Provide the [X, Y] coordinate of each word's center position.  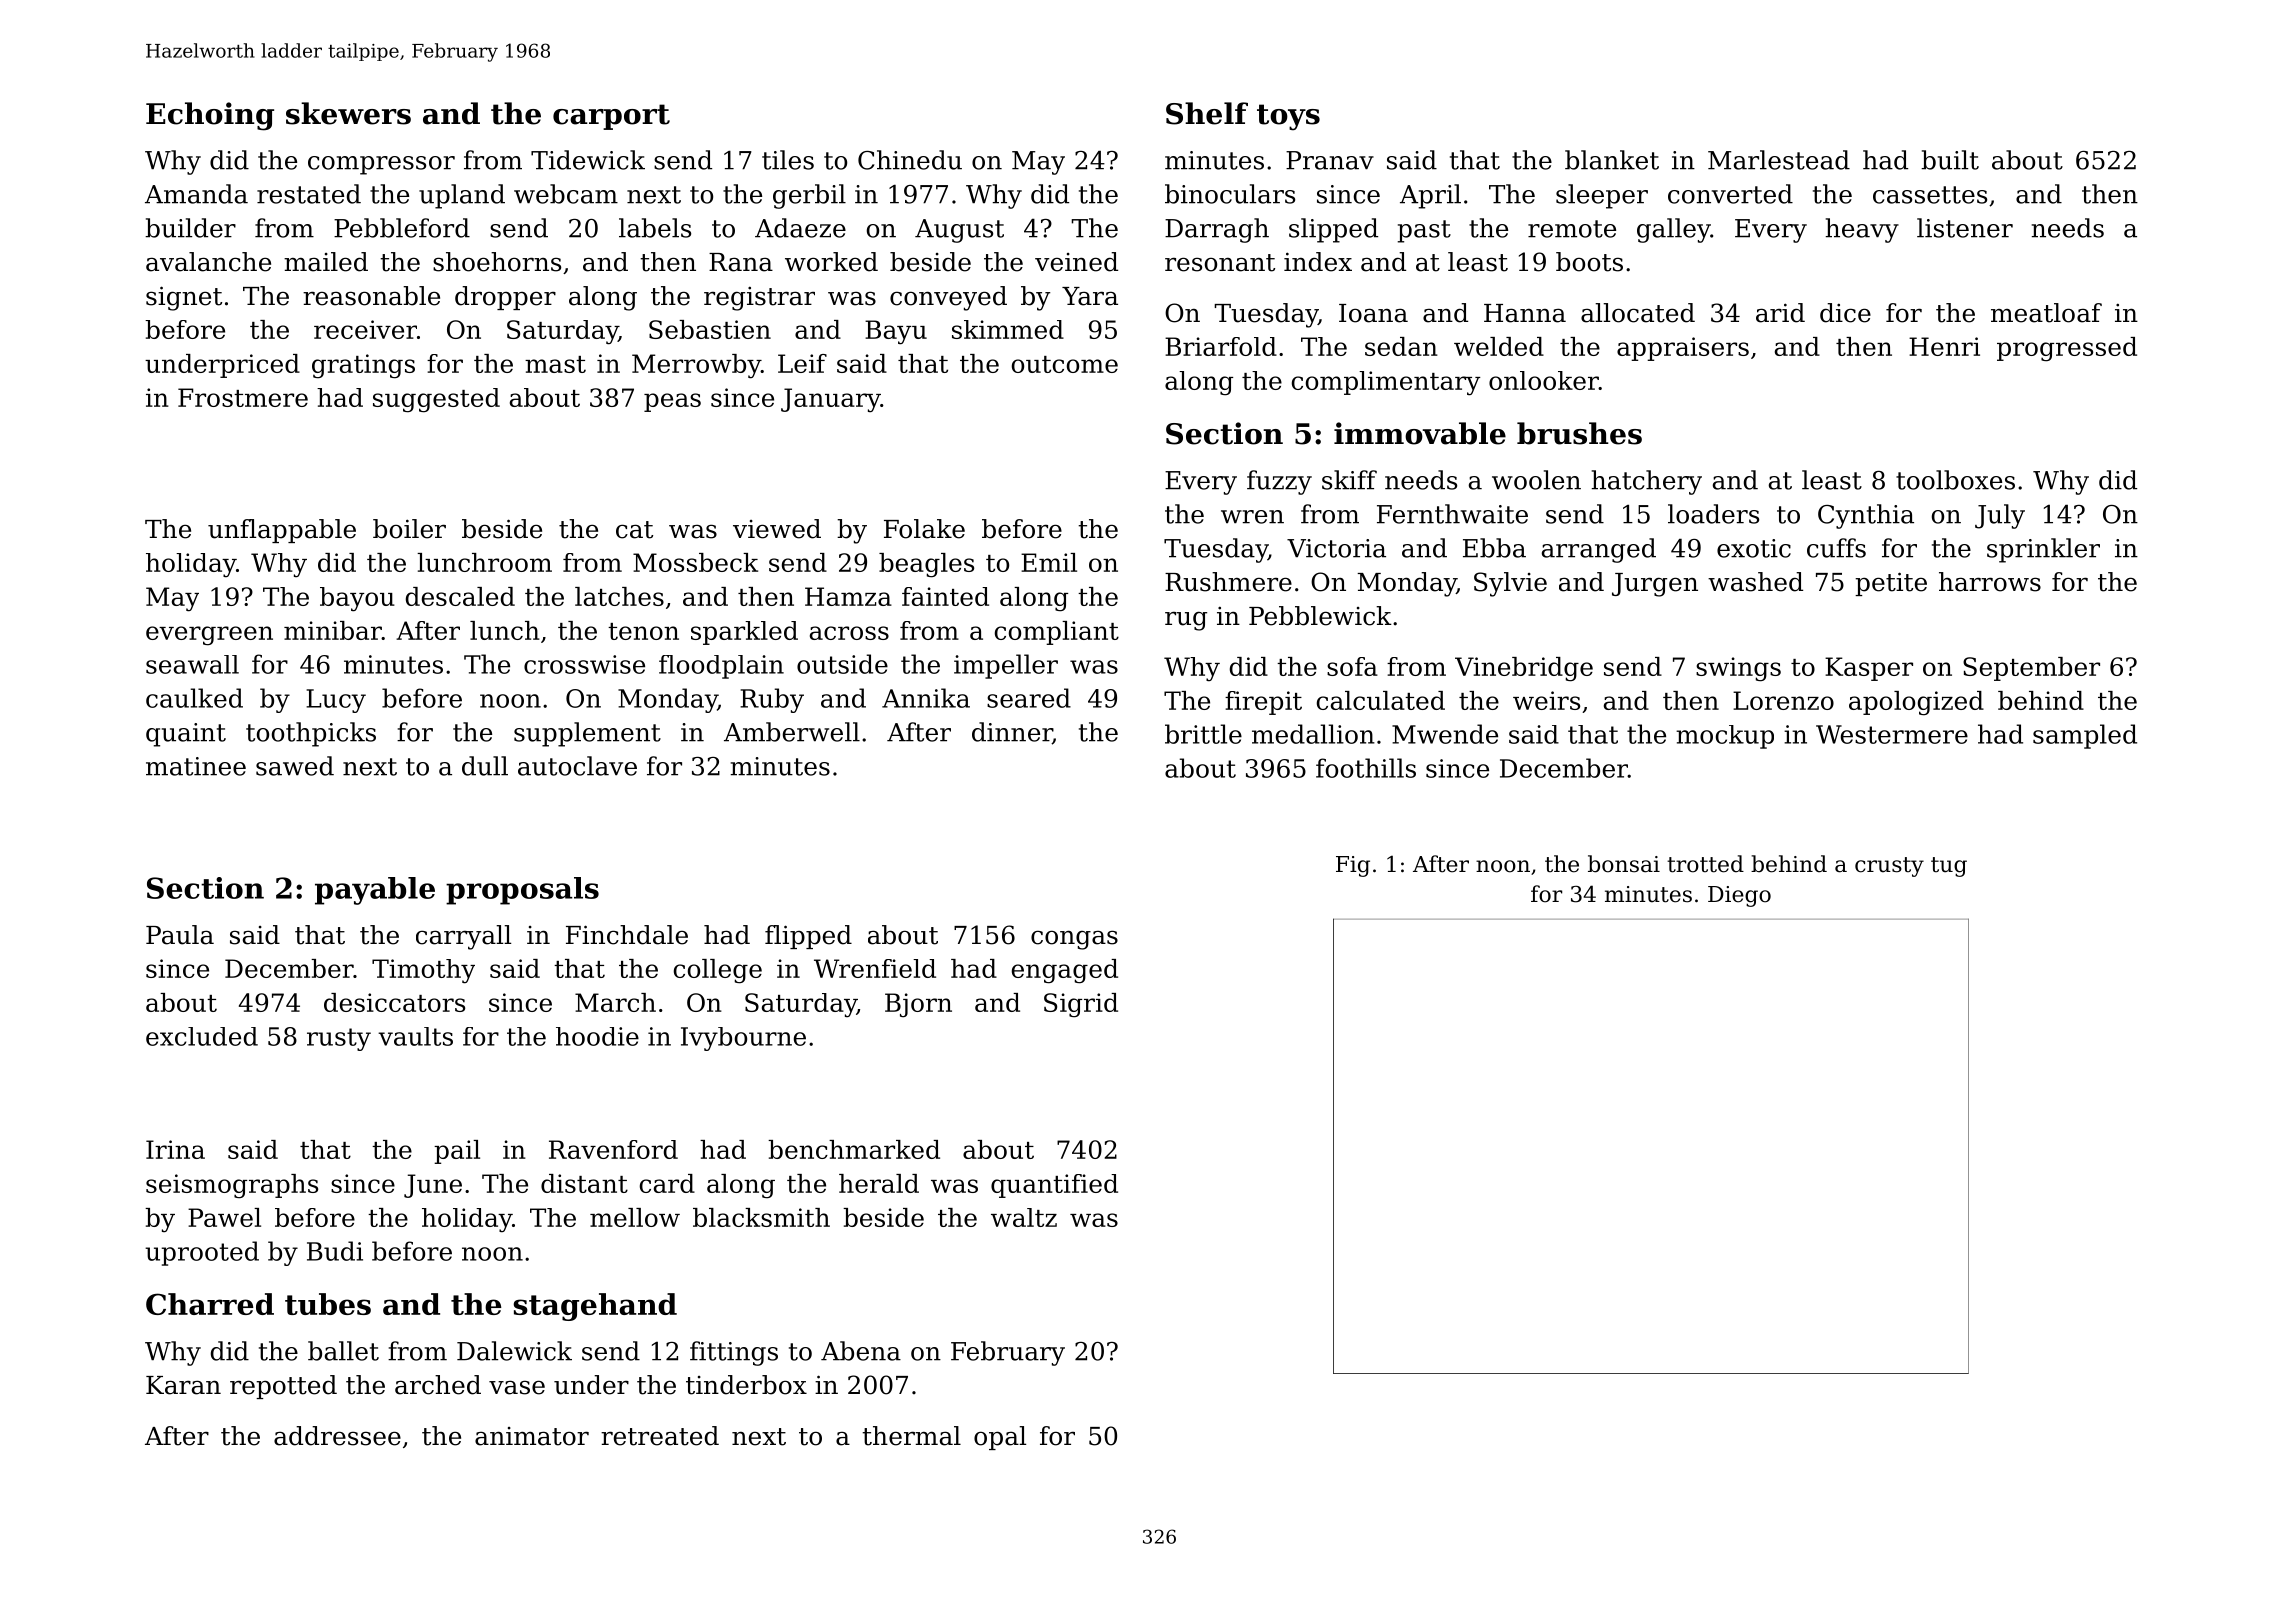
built [1950, 160]
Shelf [1207, 113]
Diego [1739, 896]
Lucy [336, 701]
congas [1074, 940]
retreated [660, 1436]
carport [611, 117]
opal [1000, 1438]
